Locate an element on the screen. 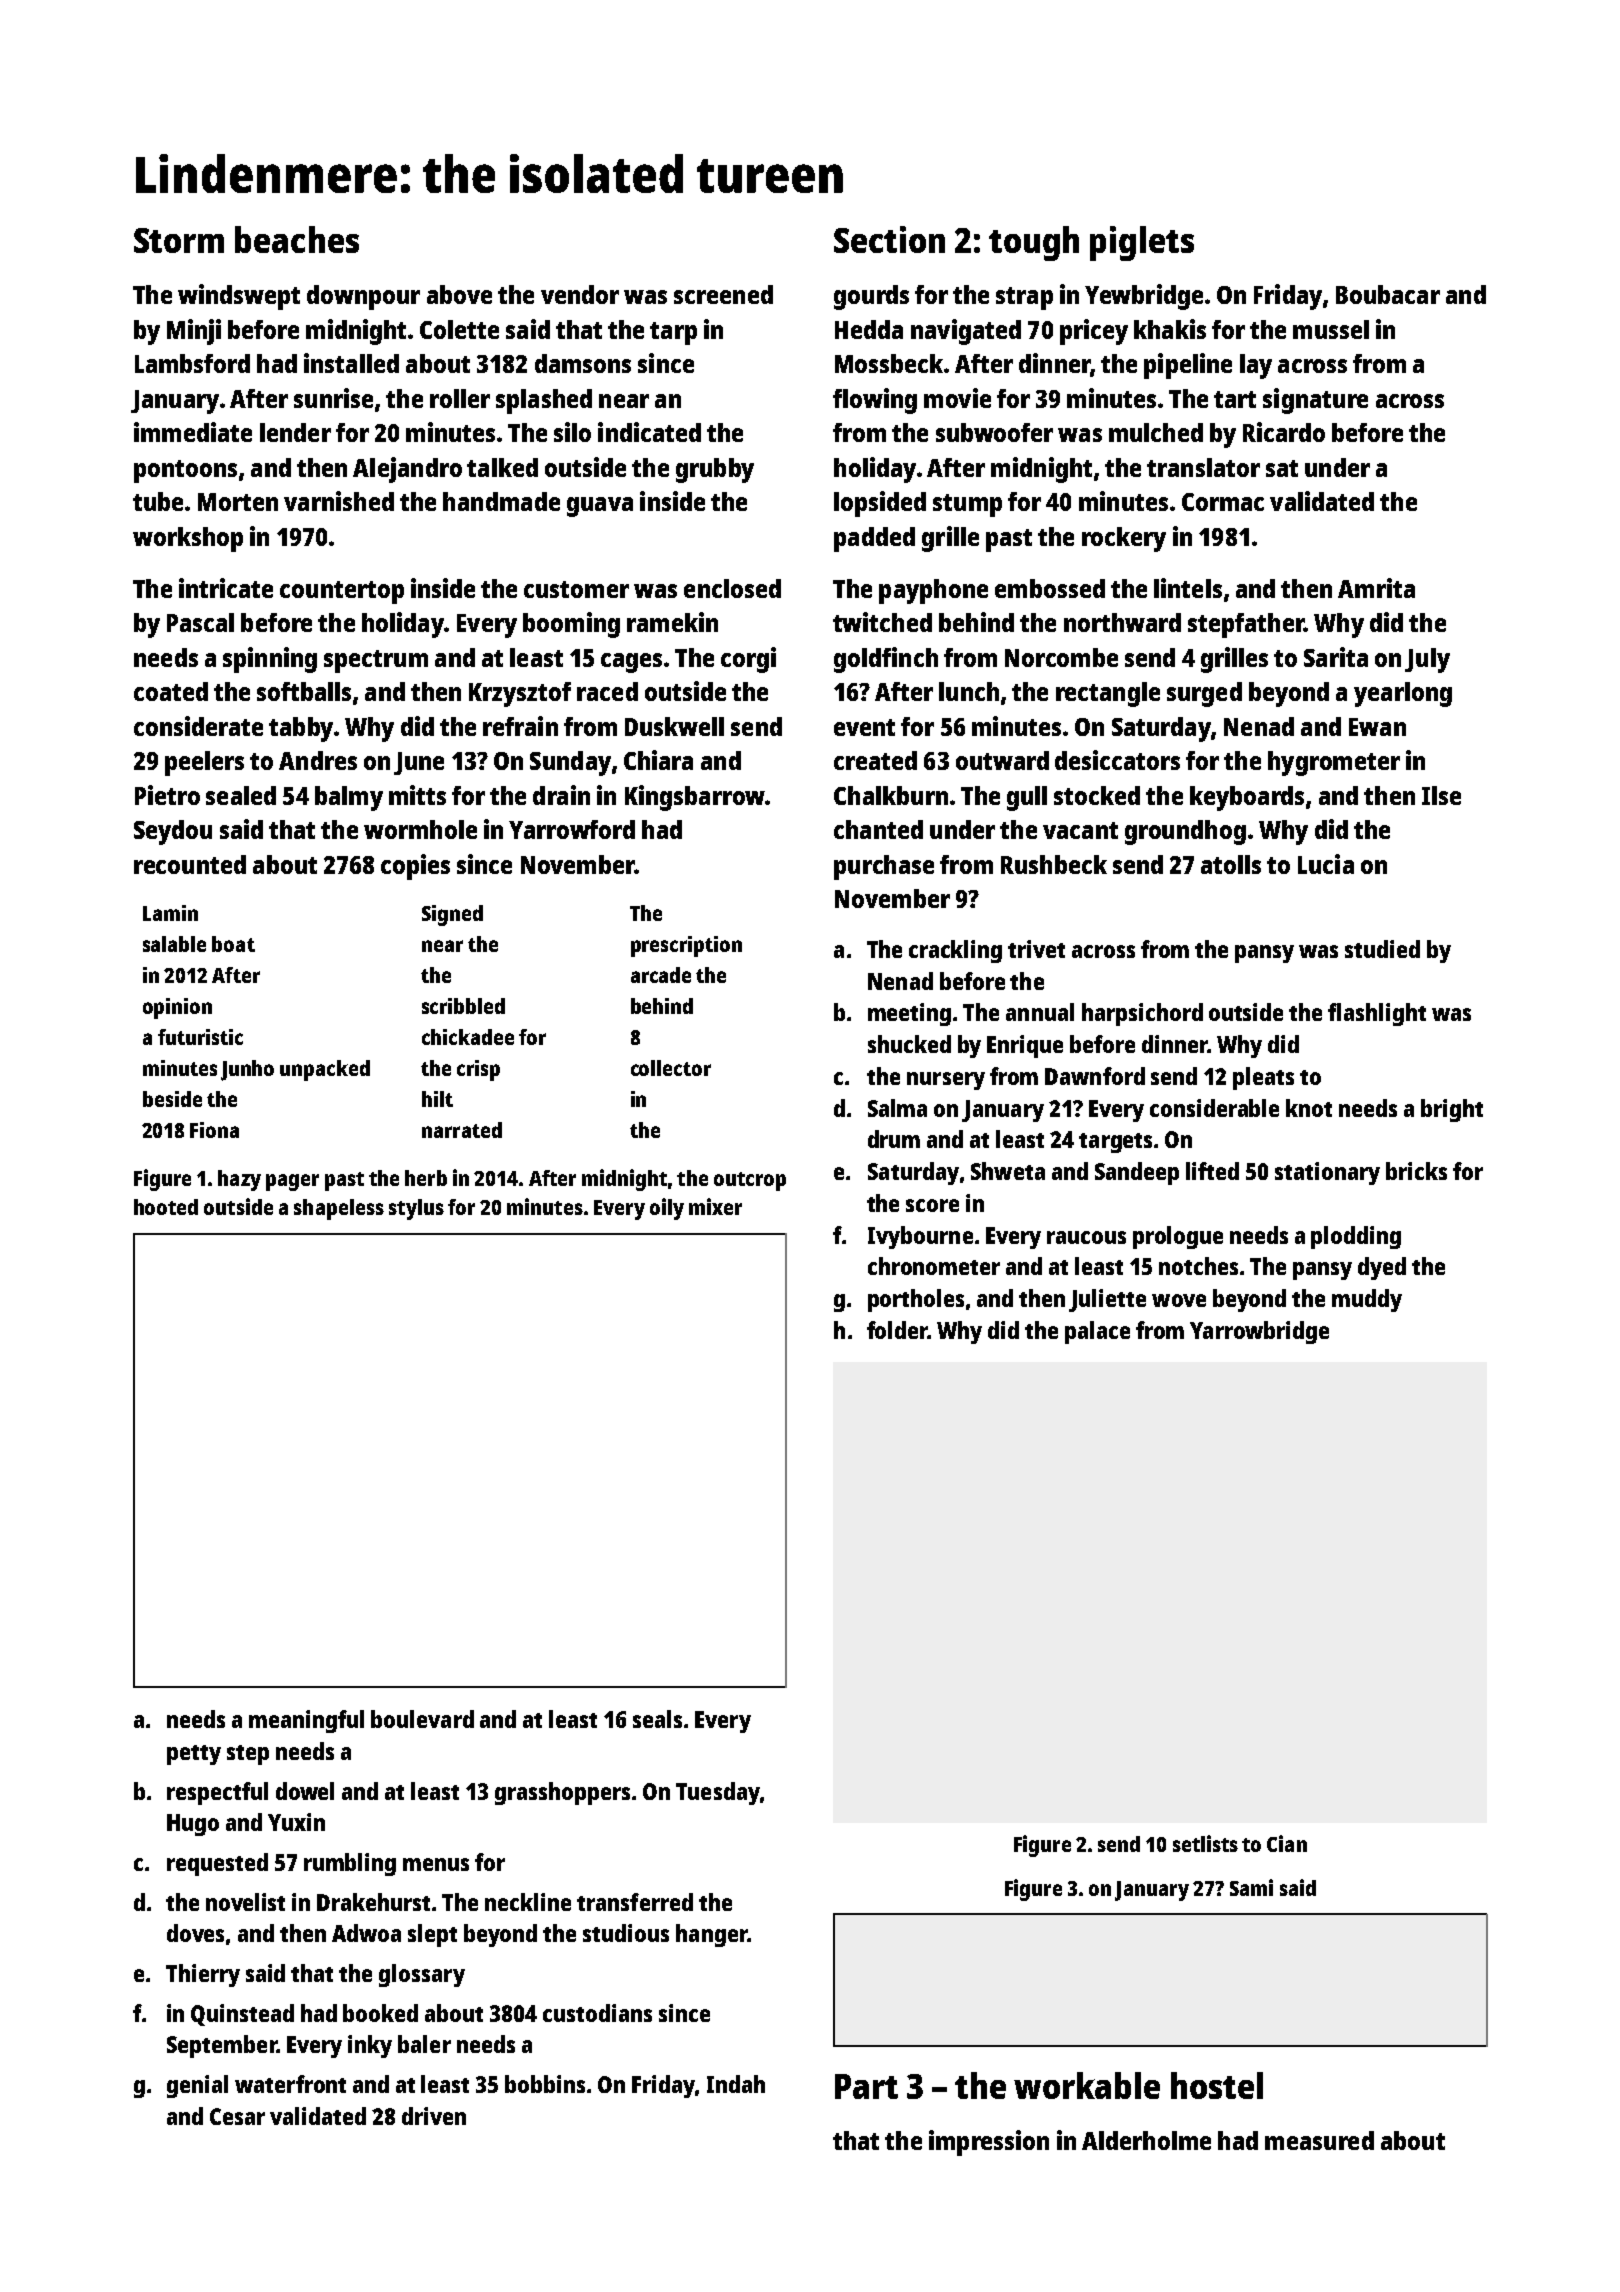  oily is located at coordinates (667, 1209).
